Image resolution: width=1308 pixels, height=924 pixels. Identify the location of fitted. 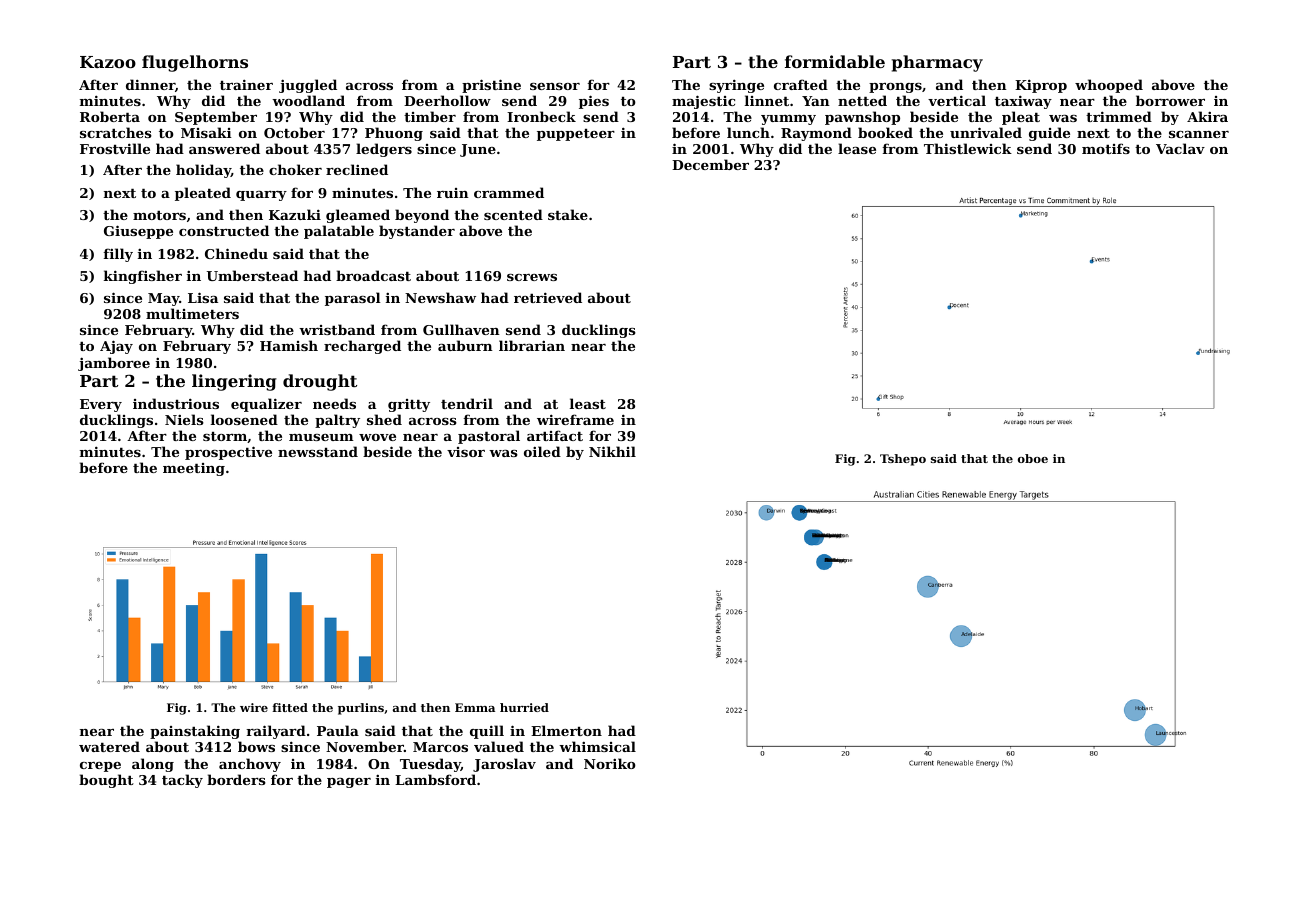
(290, 707).
